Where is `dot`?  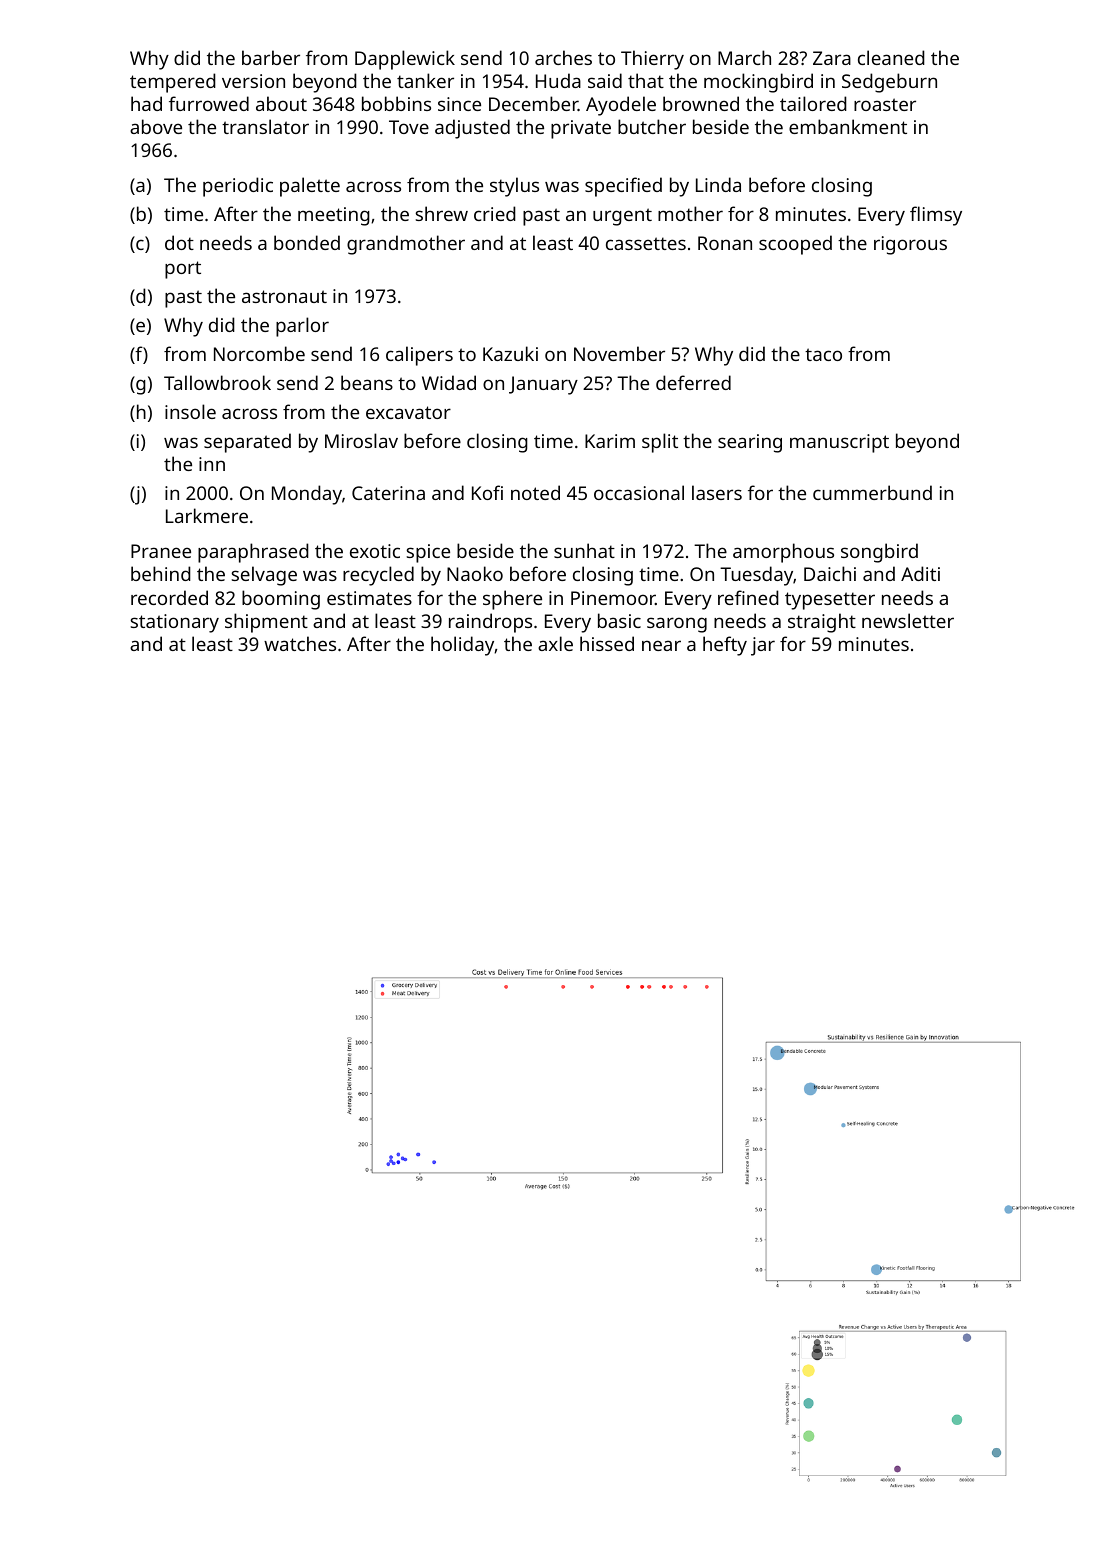 dot is located at coordinates (179, 242).
